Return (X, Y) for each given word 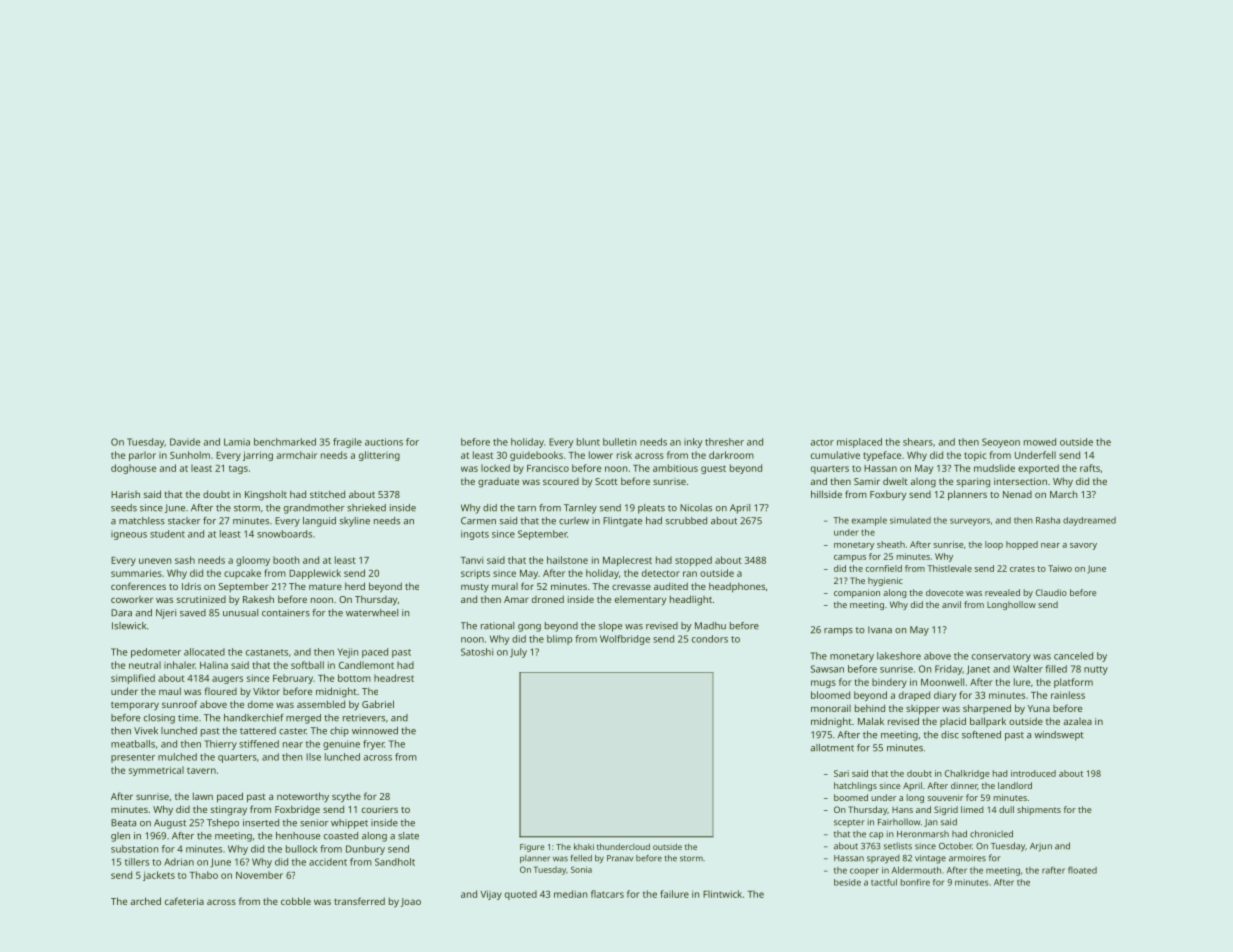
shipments (1039, 810)
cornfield (884, 568)
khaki (584, 846)
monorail (831, 708)
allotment (832, 748)
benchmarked (285, 442)
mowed (1040, 442)
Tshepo (223, 824)
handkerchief (254, 718)
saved (193, 613)
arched (146, 901)
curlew (574, 521)
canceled (1073, 656)
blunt (588, 442)
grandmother (314, 509)
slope (610, 627)
